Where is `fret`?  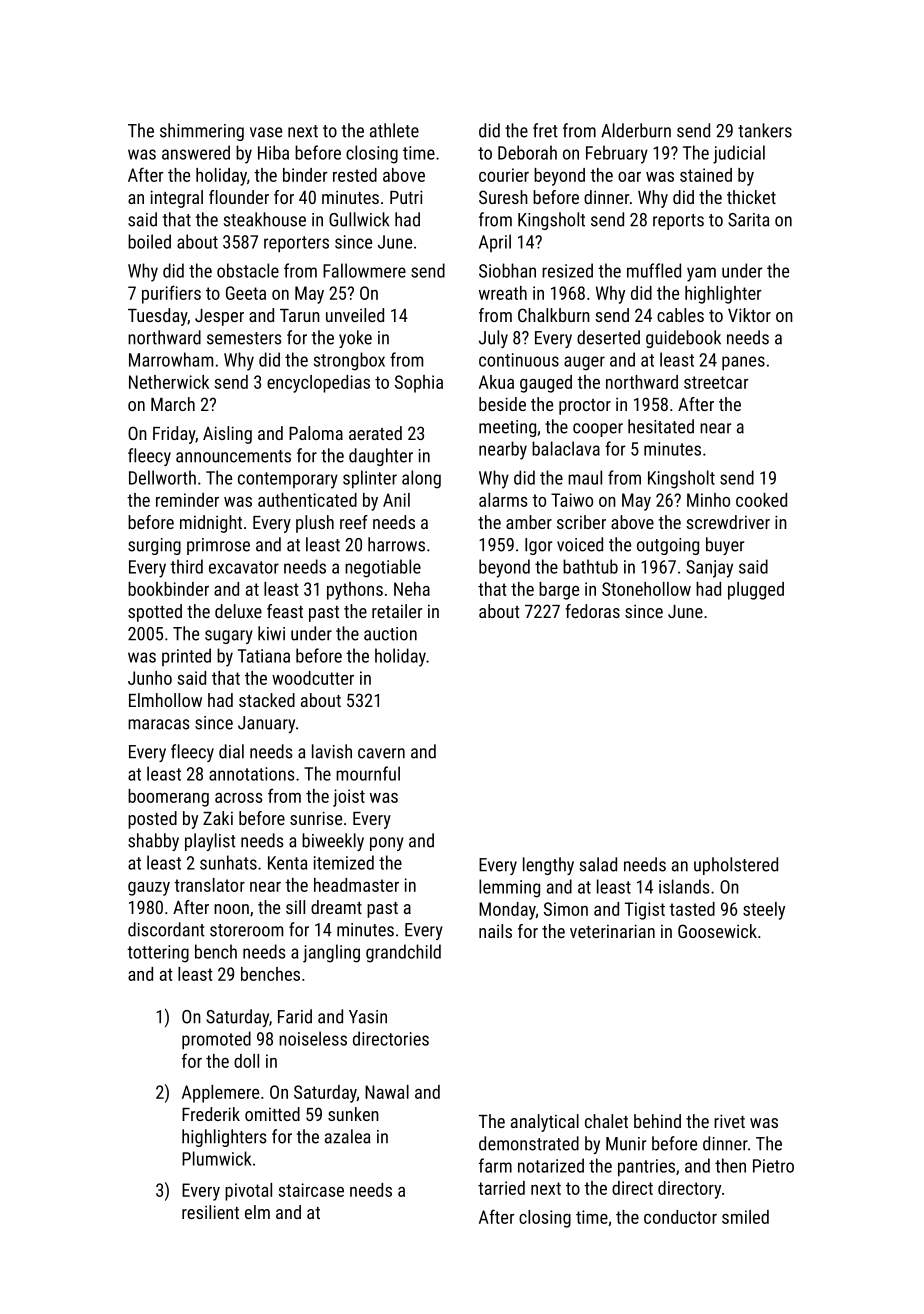
fret is located at coordinates (545, 130).
